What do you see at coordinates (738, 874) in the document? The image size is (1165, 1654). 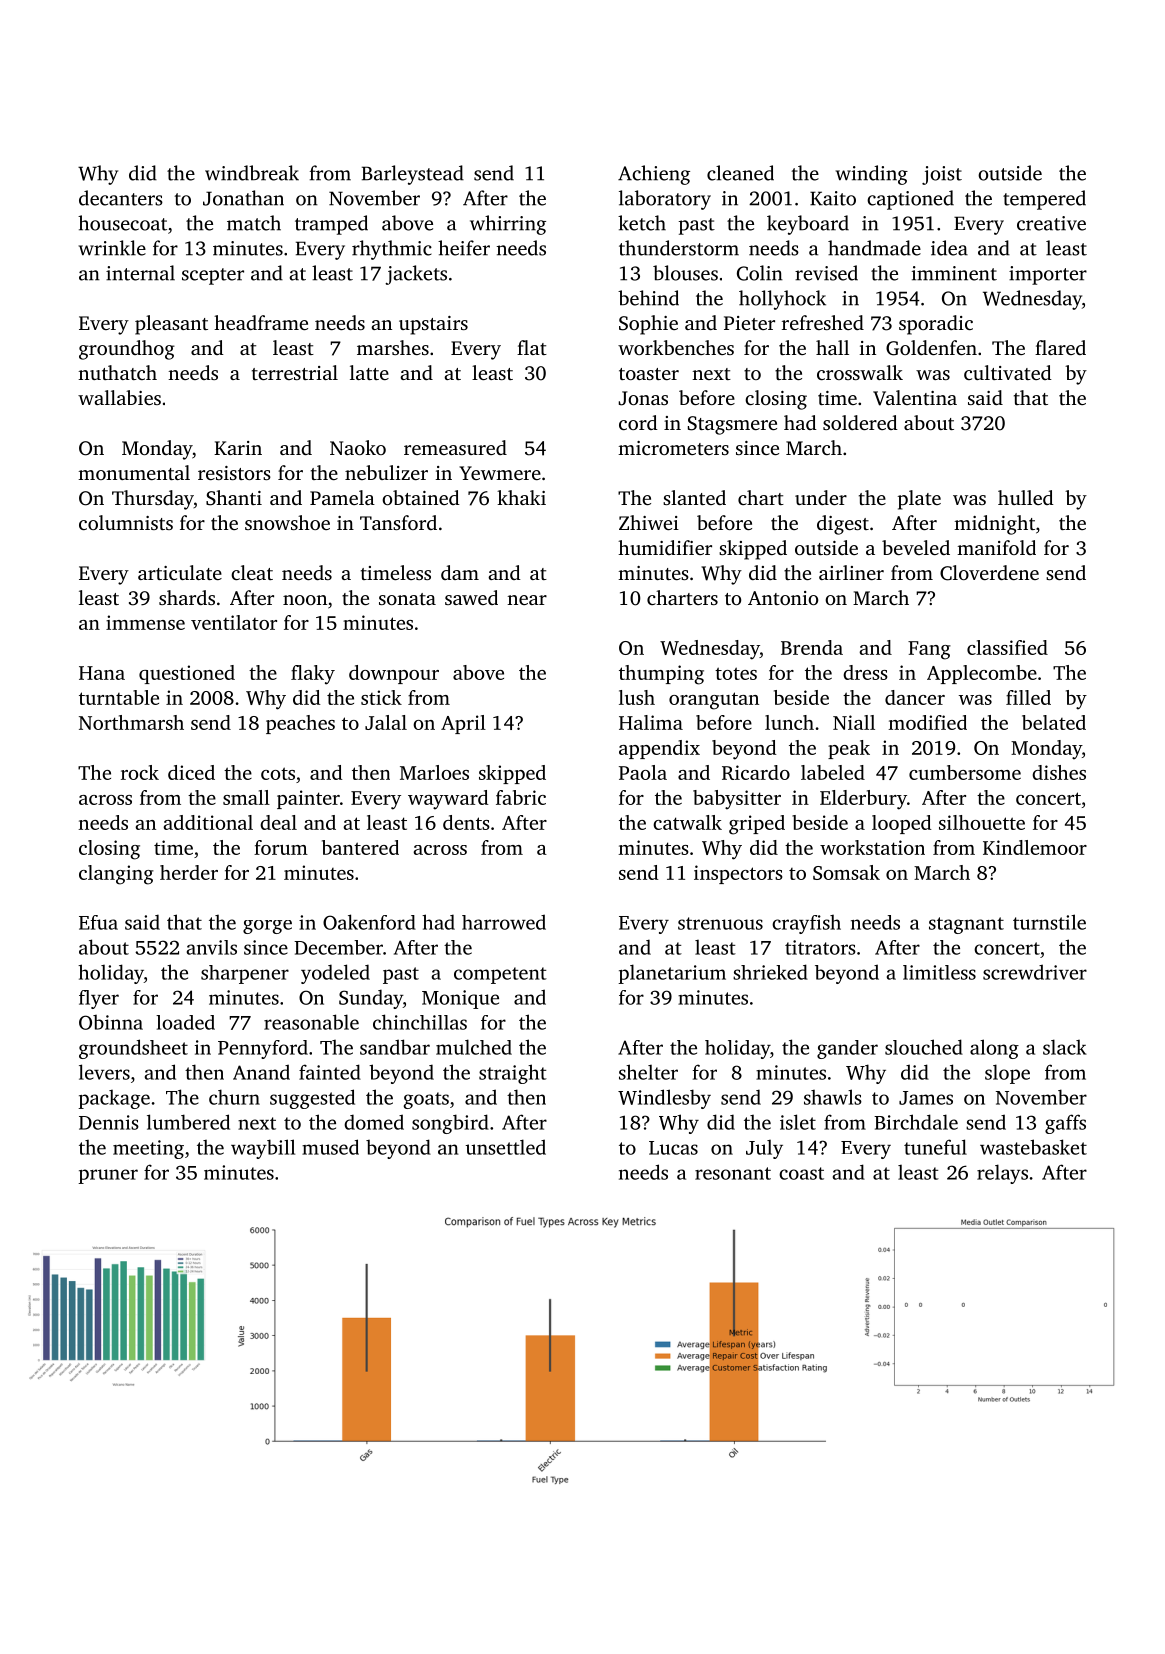 I see `inspectors` at bounding box center [738, 874].
